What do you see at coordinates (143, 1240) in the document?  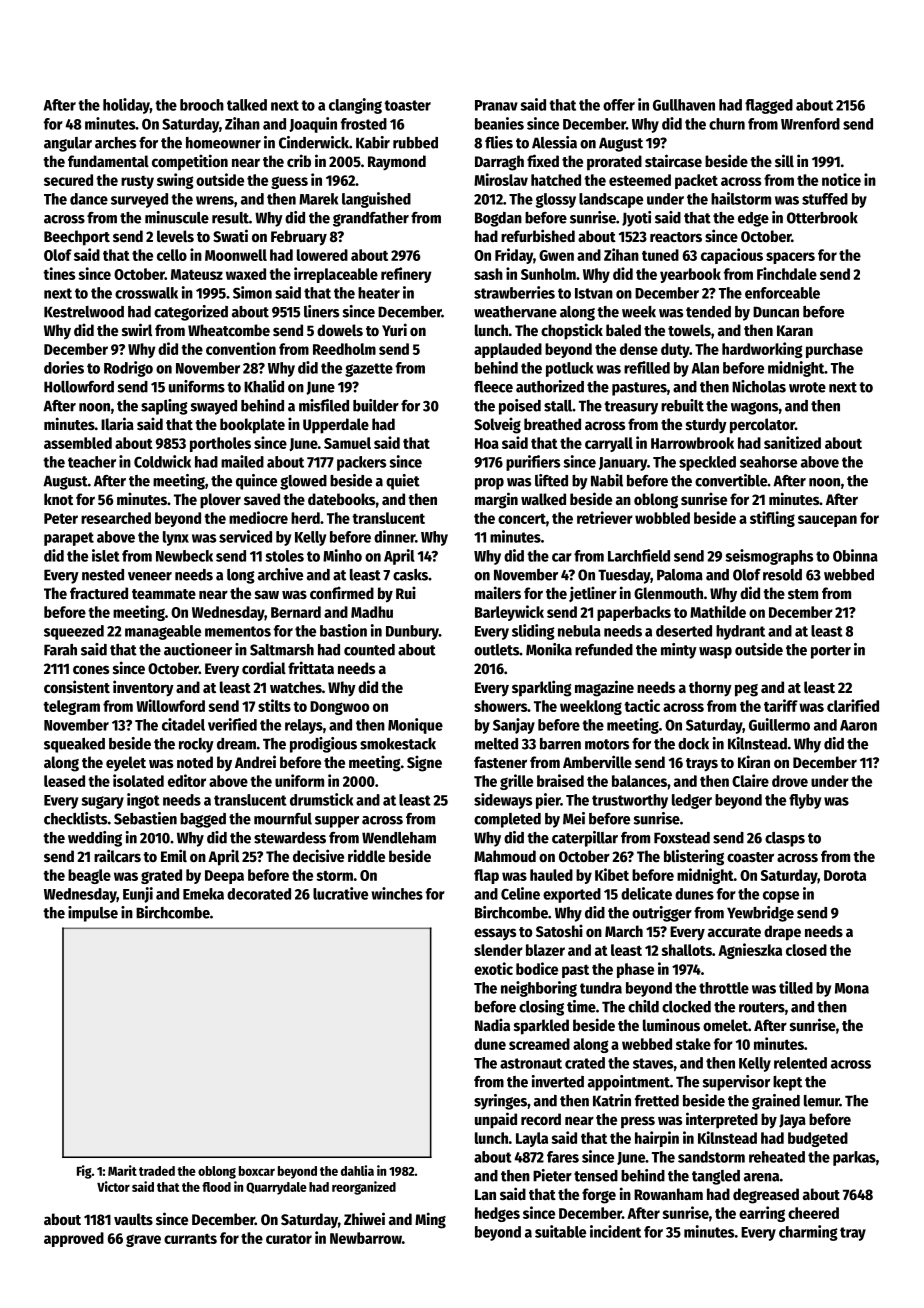 I see `grave` at bounding box center [143, 1240].
